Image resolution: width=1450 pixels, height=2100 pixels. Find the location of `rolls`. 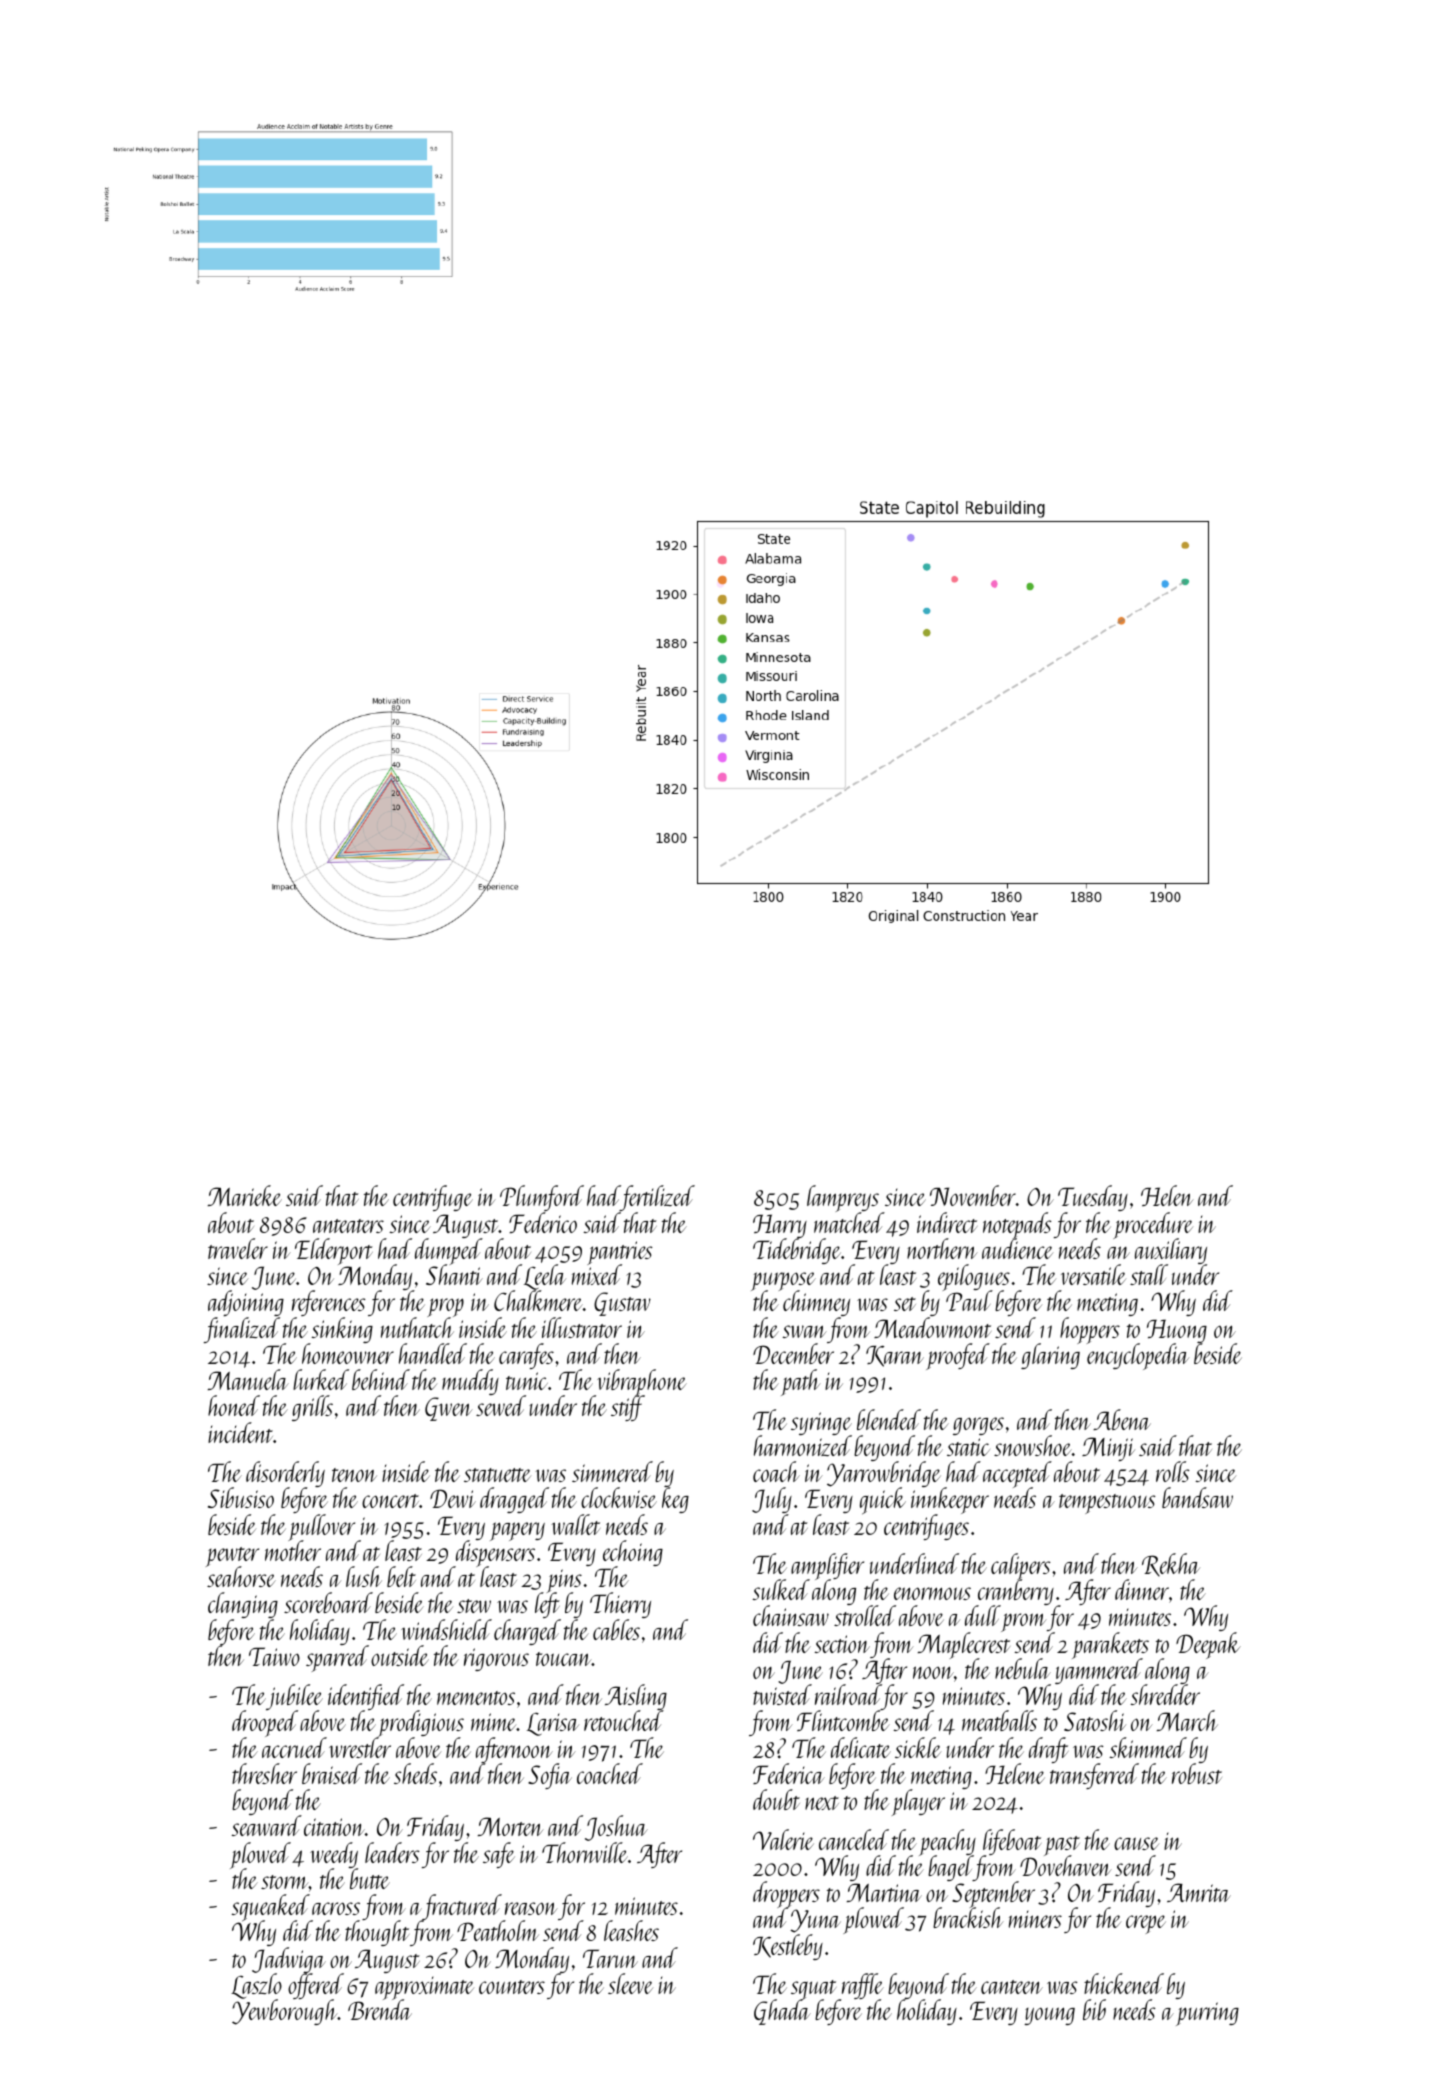

rolls is located at coordinates (1173, 1471).
